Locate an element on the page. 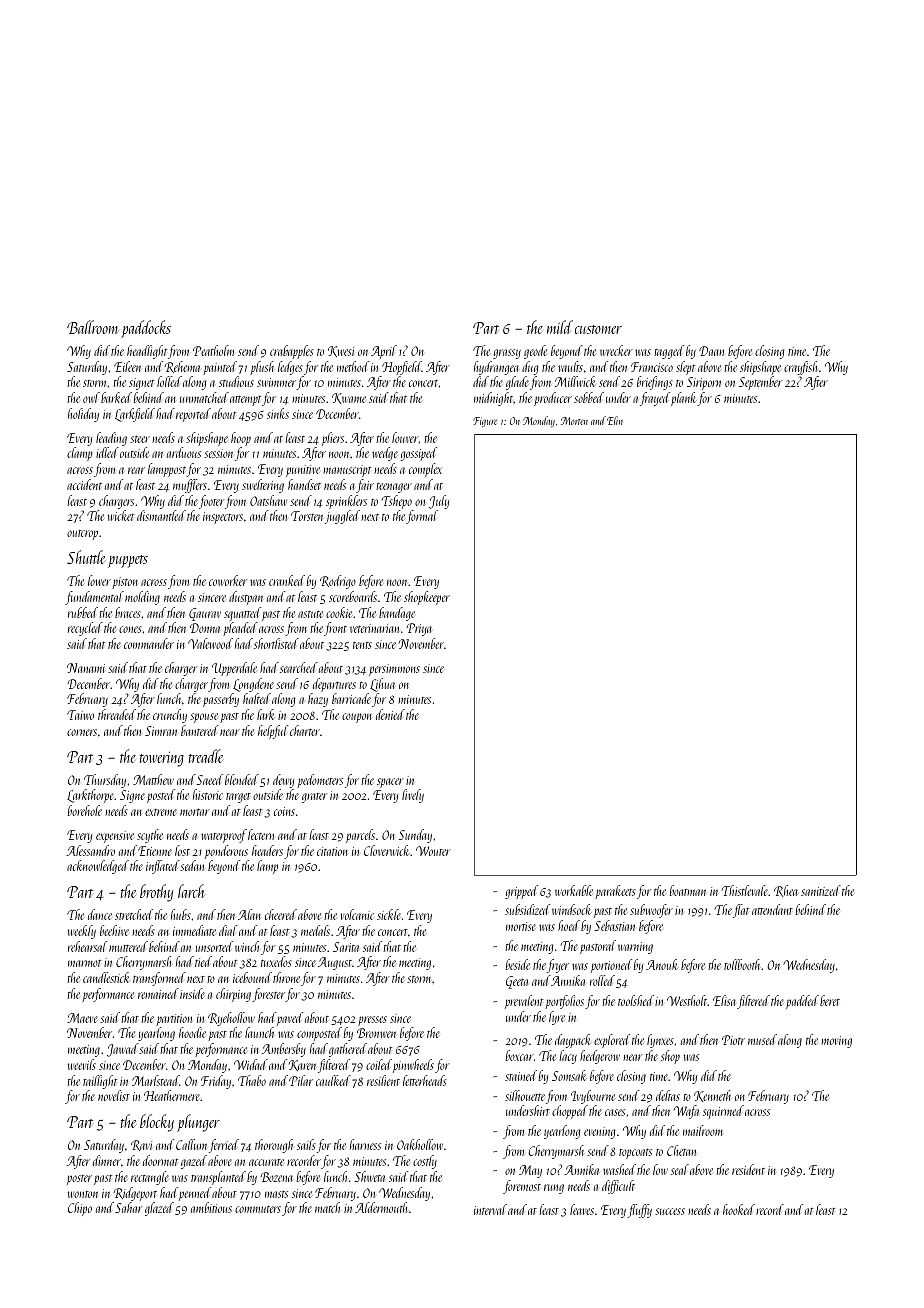 This page has width=924, height=1308. Thistlevale is located at coordinates (745, 890).
